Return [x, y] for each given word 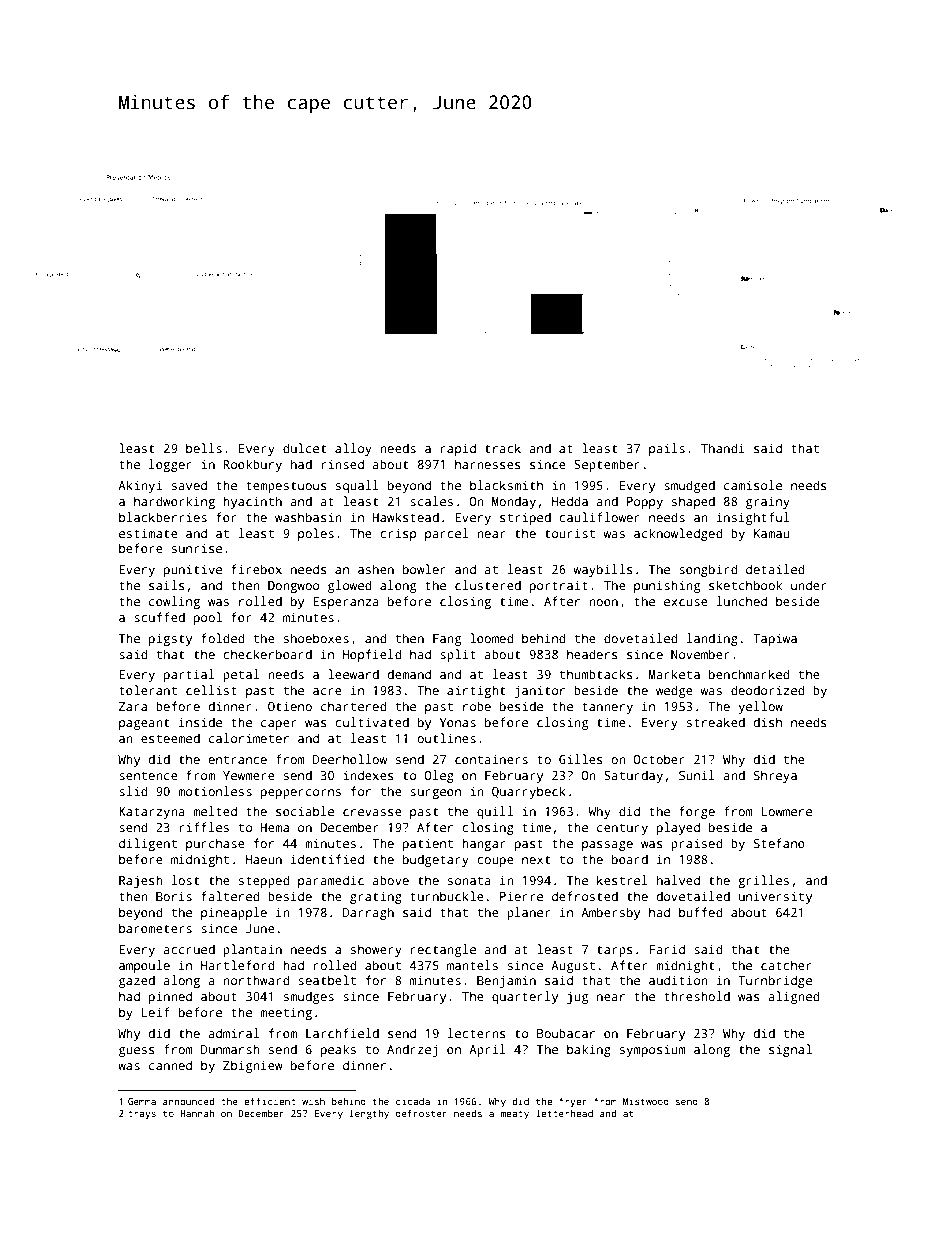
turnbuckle [447, 896]
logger [170, 465]
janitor [540, 691]
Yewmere [249, 775]
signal [790, 1050]
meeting [286, 1013]
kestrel [622, 880]
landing [712, 639]
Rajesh [141, 881]
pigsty [170, 639]
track [503, 448]
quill [495, 812]
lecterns [477, 1033]
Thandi [723, 448]
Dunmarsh [230, 1049]
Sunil [697, 775]
